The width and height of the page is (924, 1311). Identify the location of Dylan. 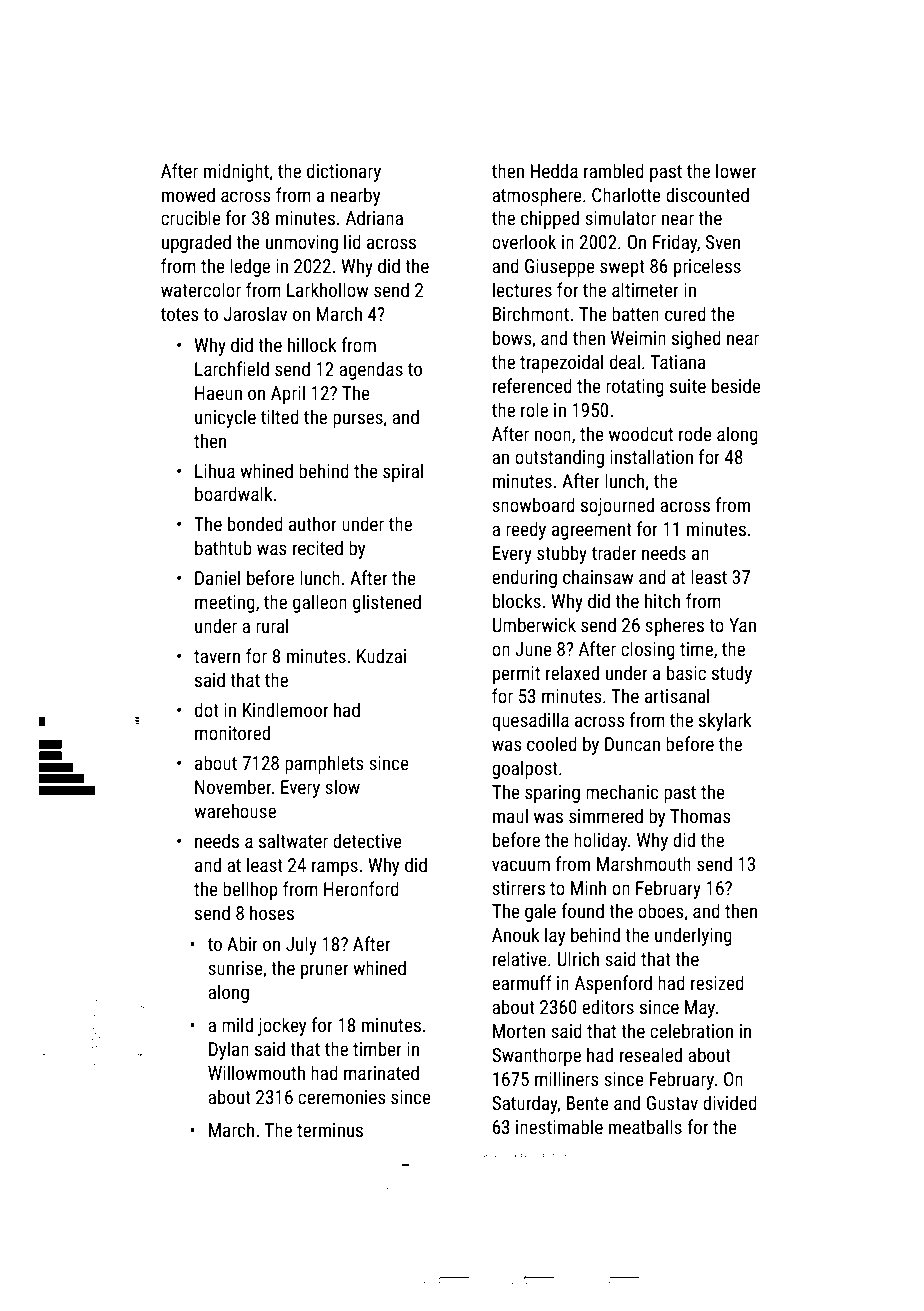
(229, 1050).
